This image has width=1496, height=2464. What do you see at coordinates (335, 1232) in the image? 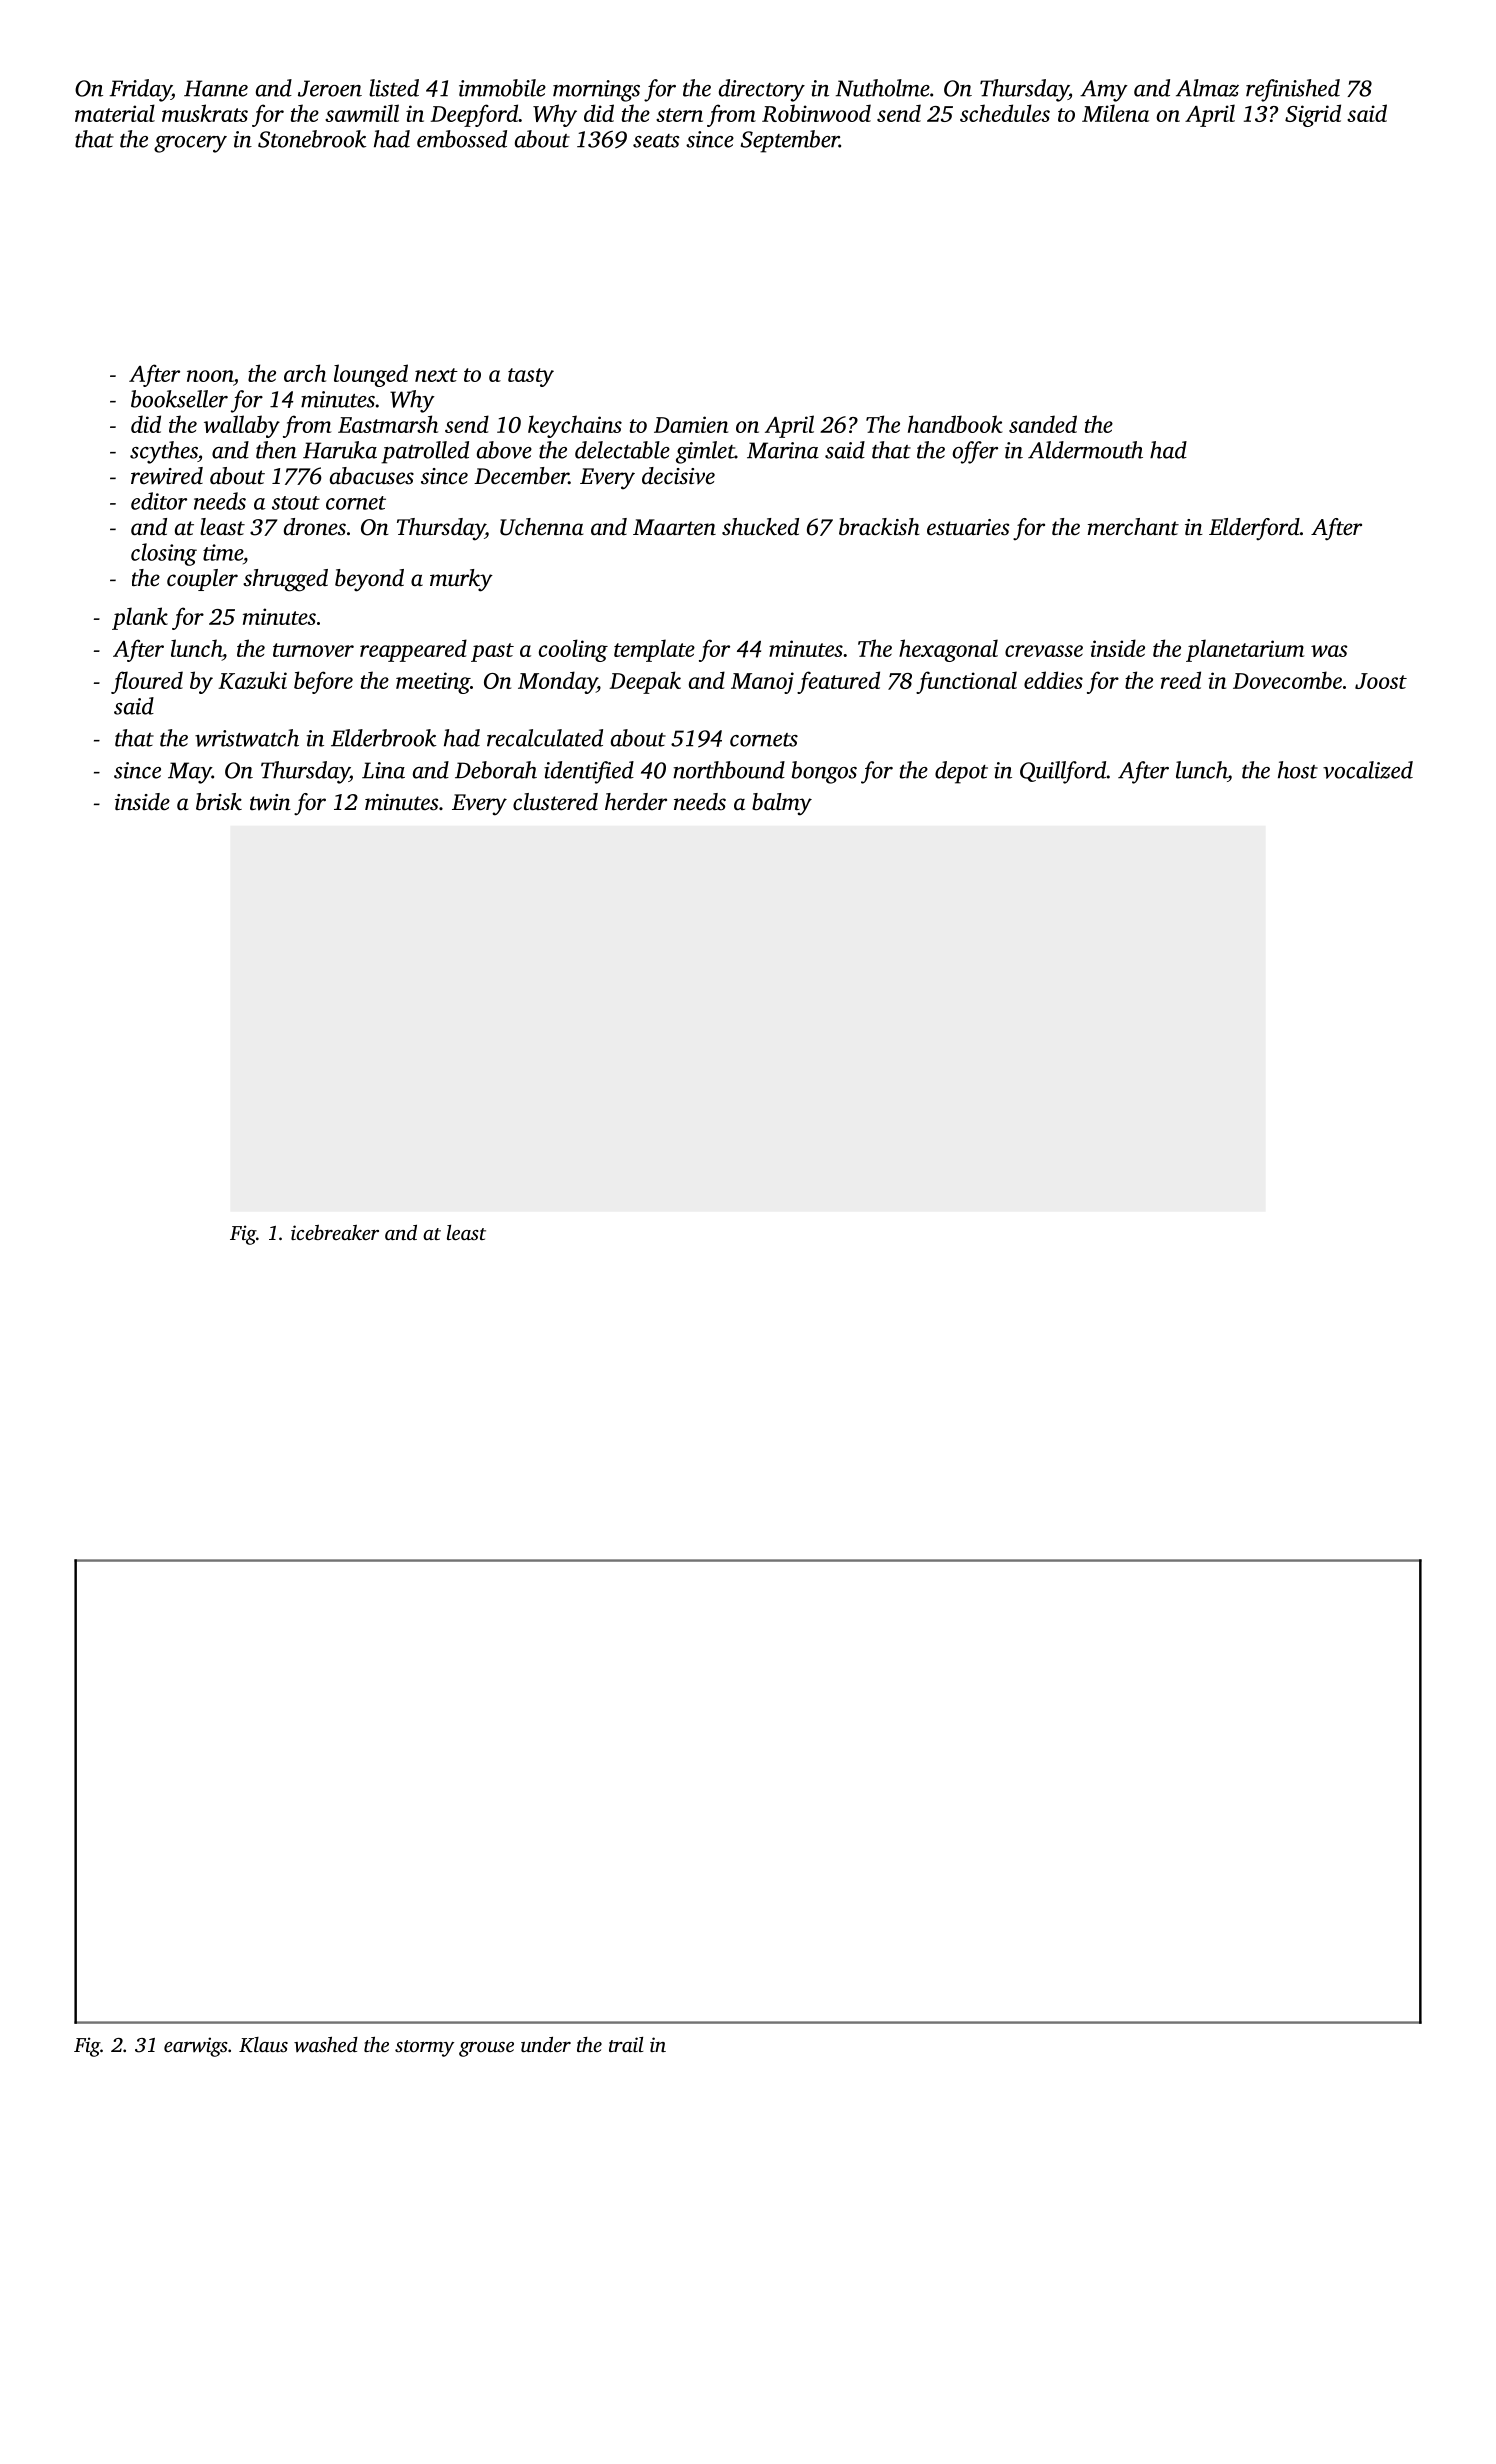
I see `icebreaker` at bounding box center [335, 1232].
